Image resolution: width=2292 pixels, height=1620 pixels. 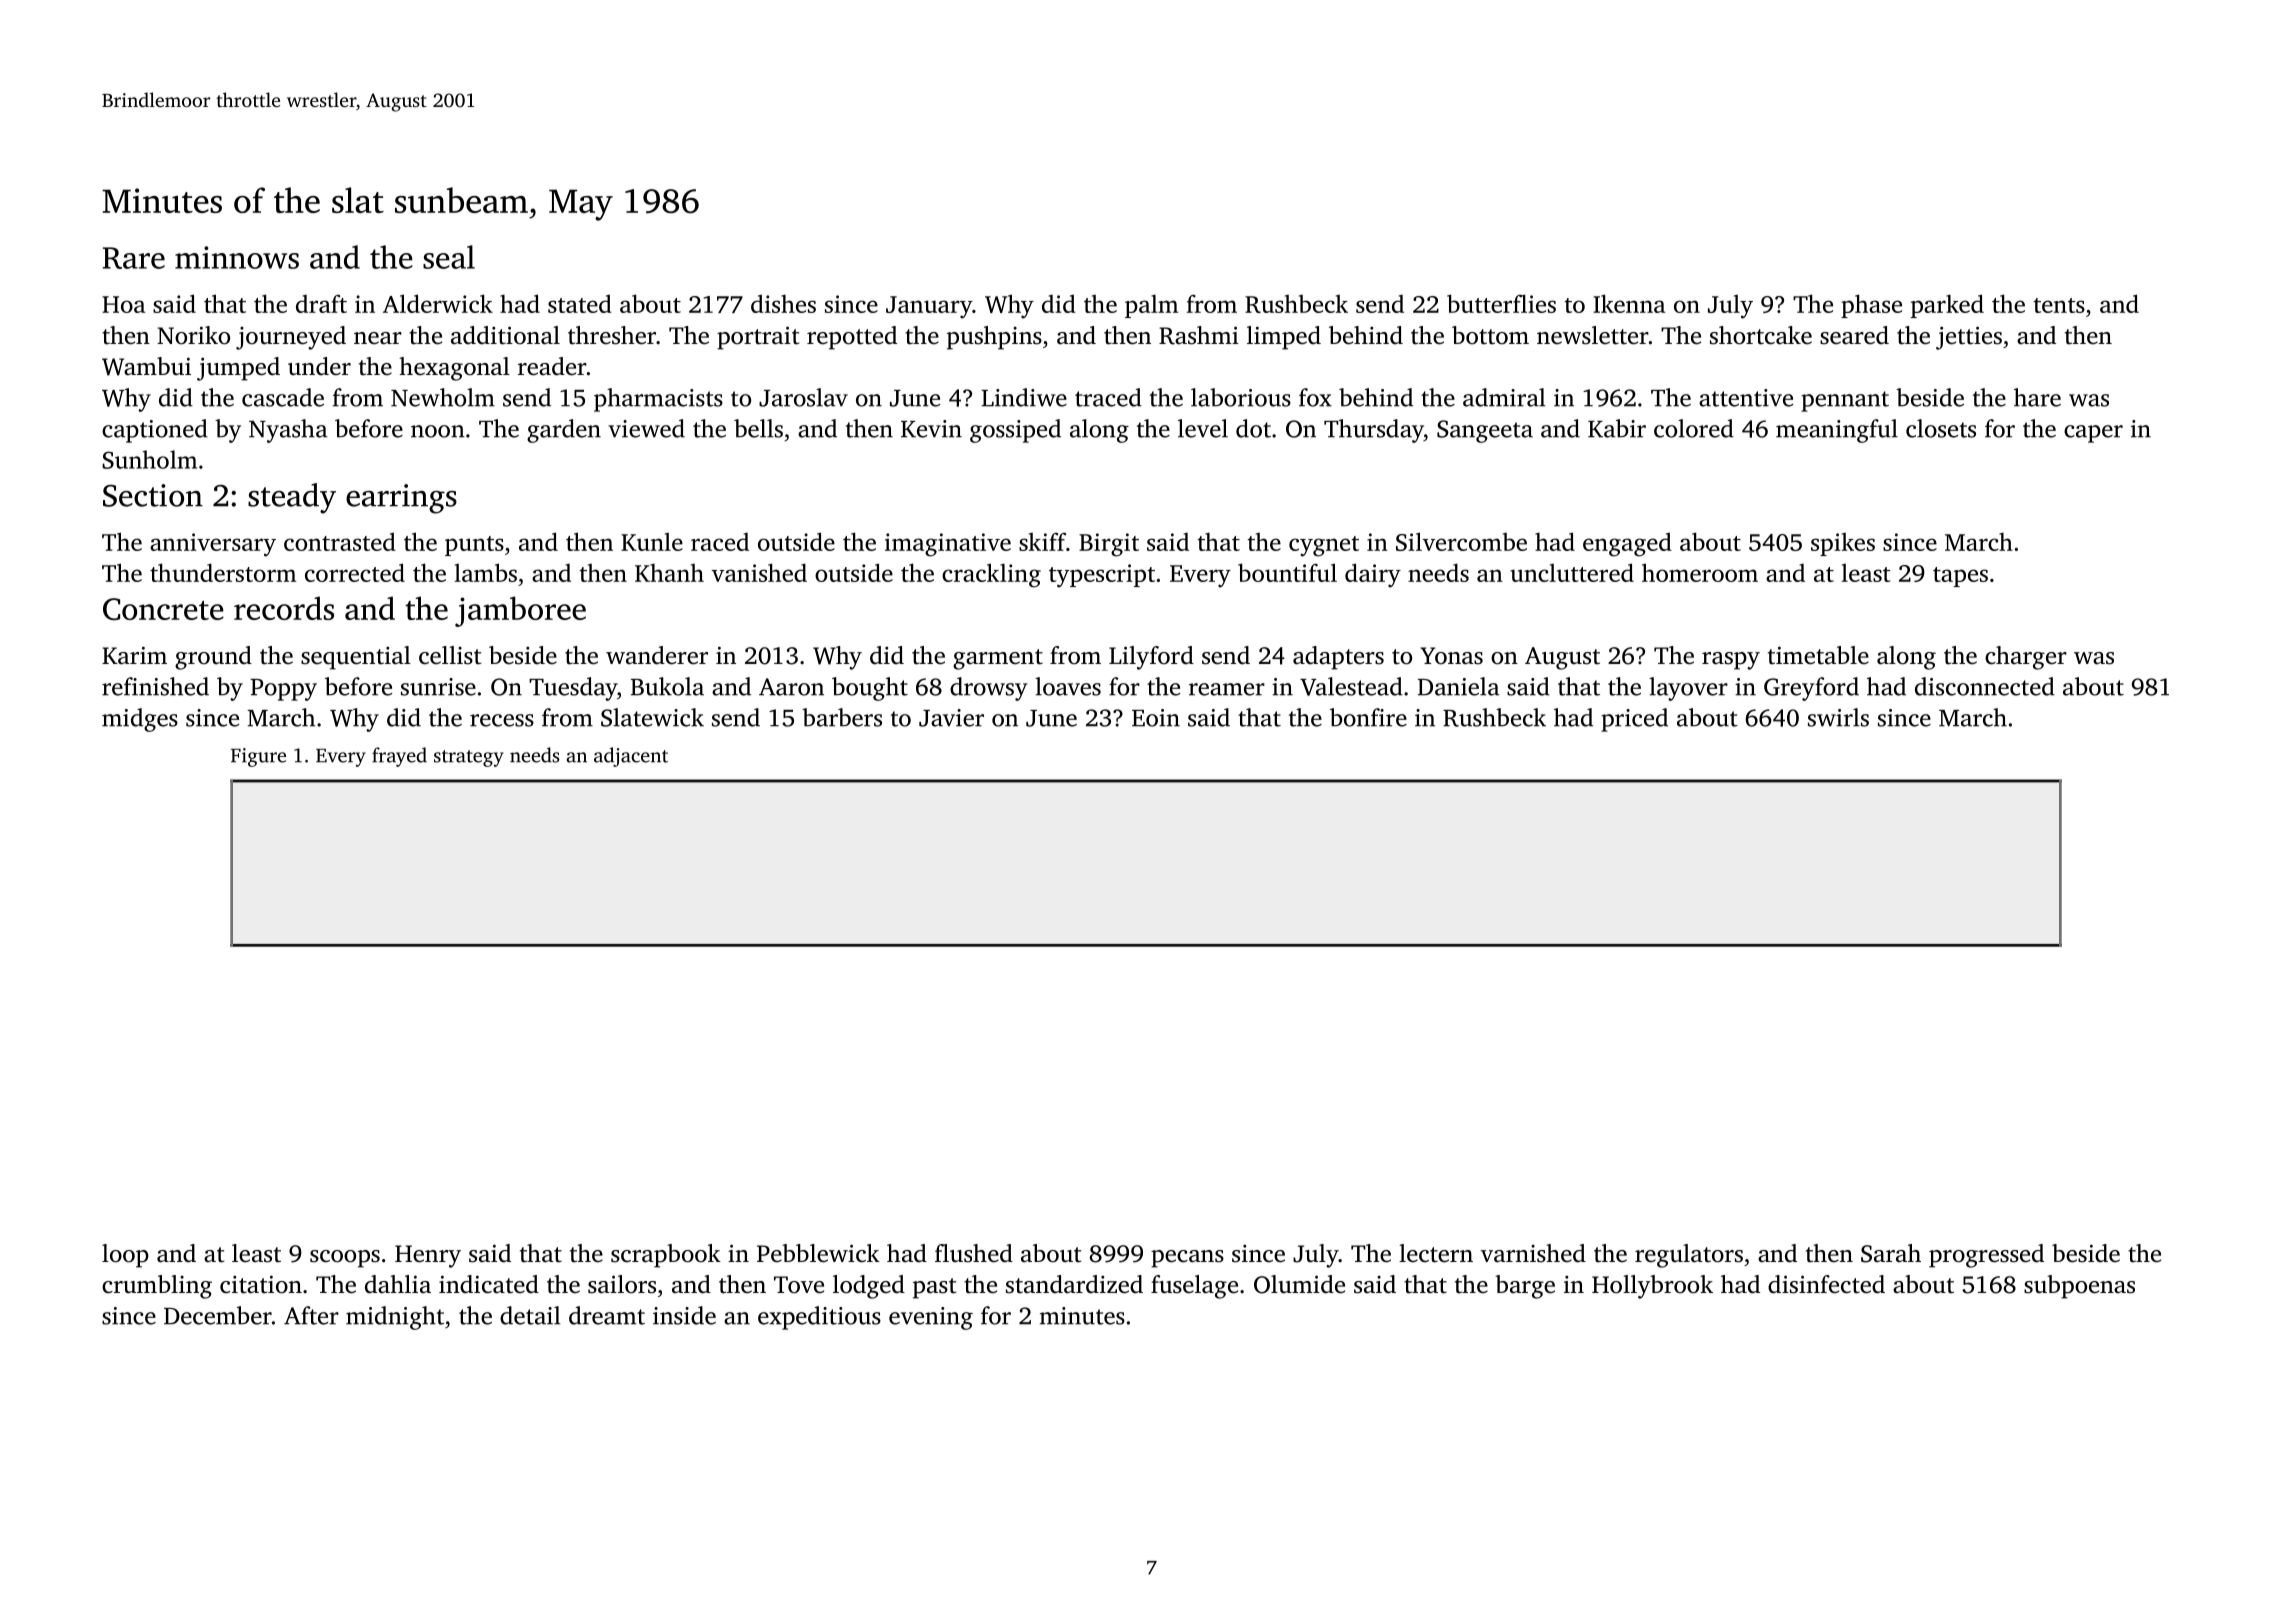 I want to click on loop, so click(x=125, y=1256).
